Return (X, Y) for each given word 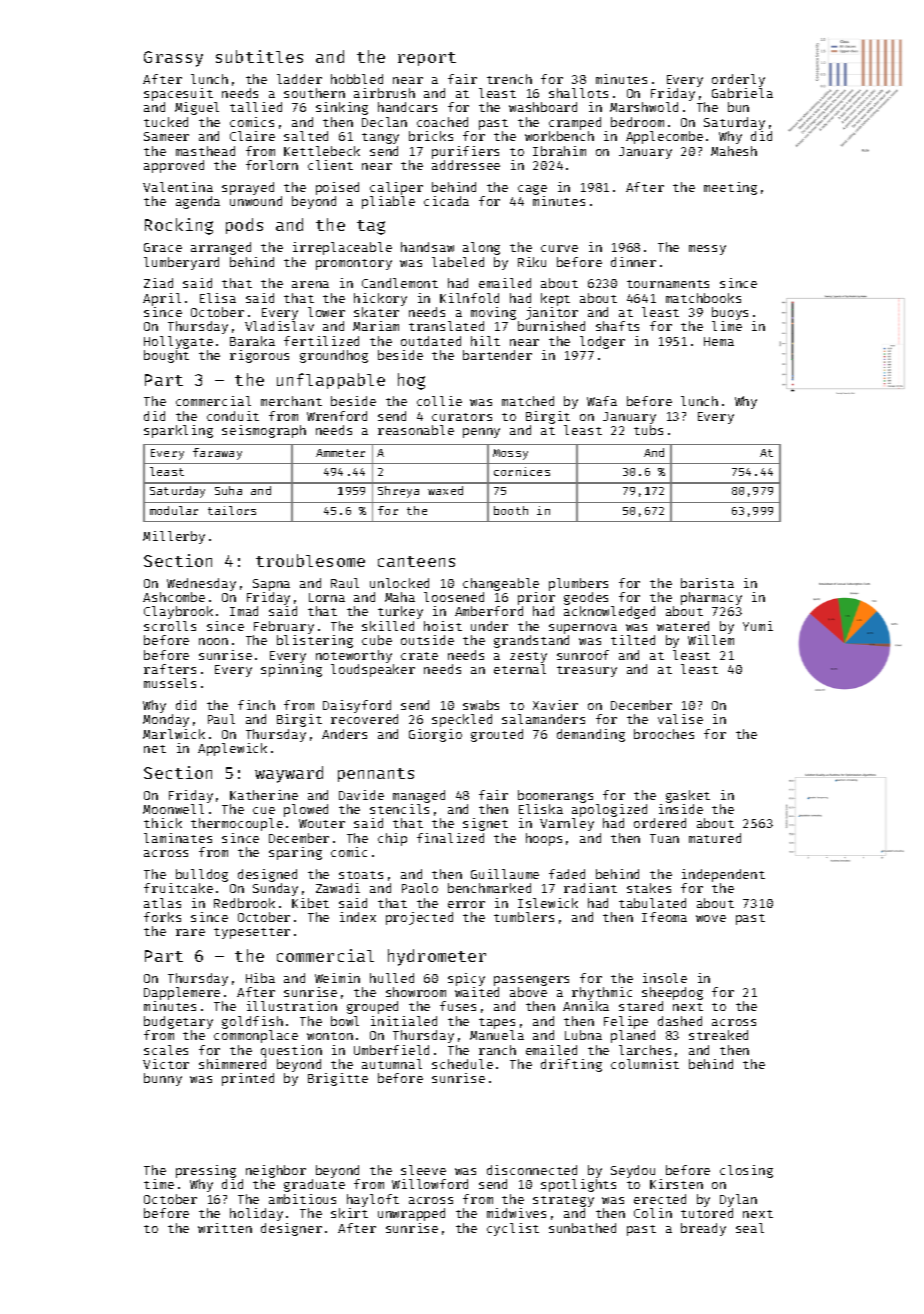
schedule (462, 1064)
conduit (233, 416)
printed (248, 1079)
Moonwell (173, 809)
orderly (738, 80)
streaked (718, 1035)
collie (439, 401)
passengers (531, 981)
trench (509, 79)
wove (711, 918)
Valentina (178, 187)
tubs (648, 430)
